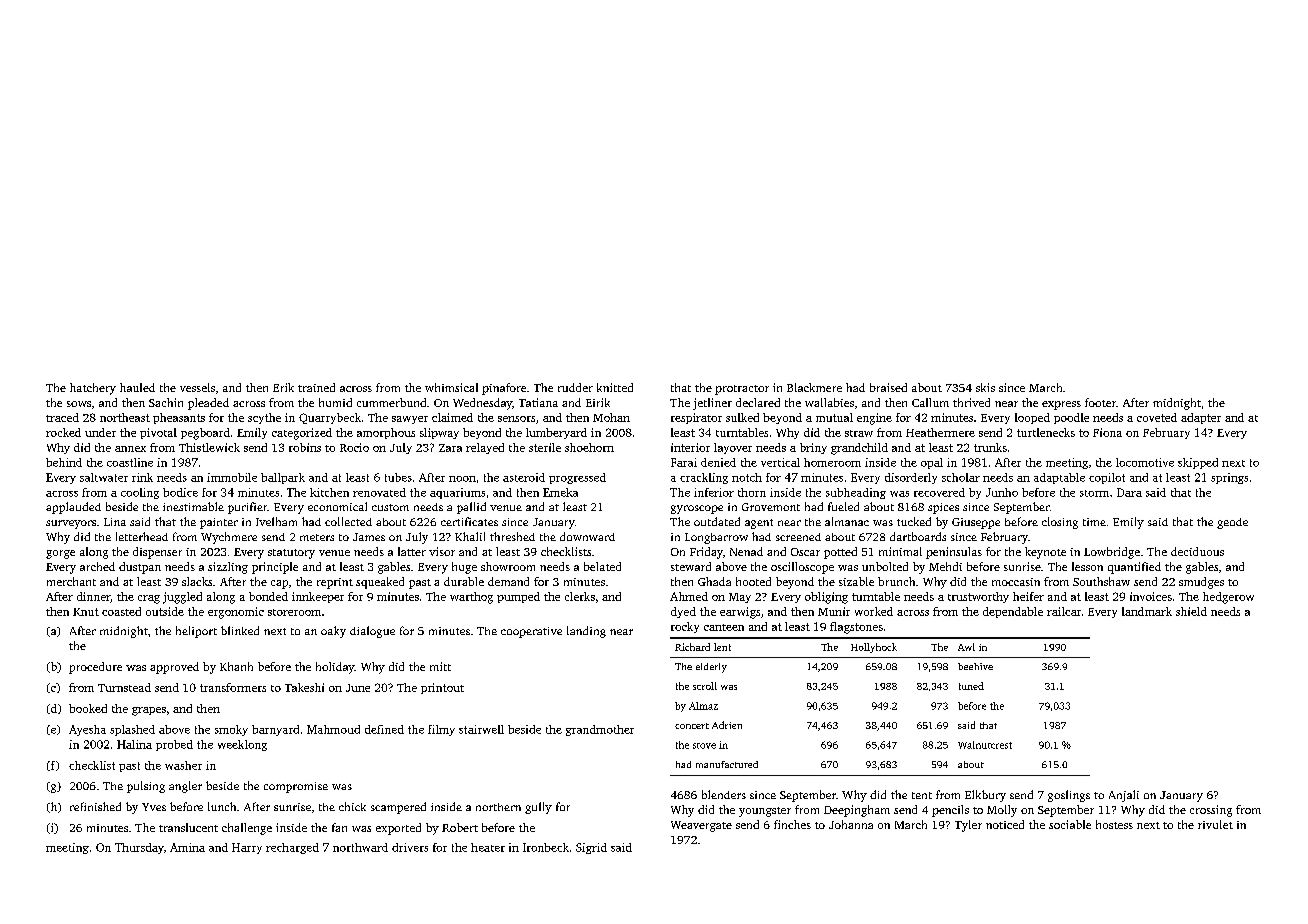 This screenshot has height=924, width=1308. I want to click on procedure, so click(95, 668).
